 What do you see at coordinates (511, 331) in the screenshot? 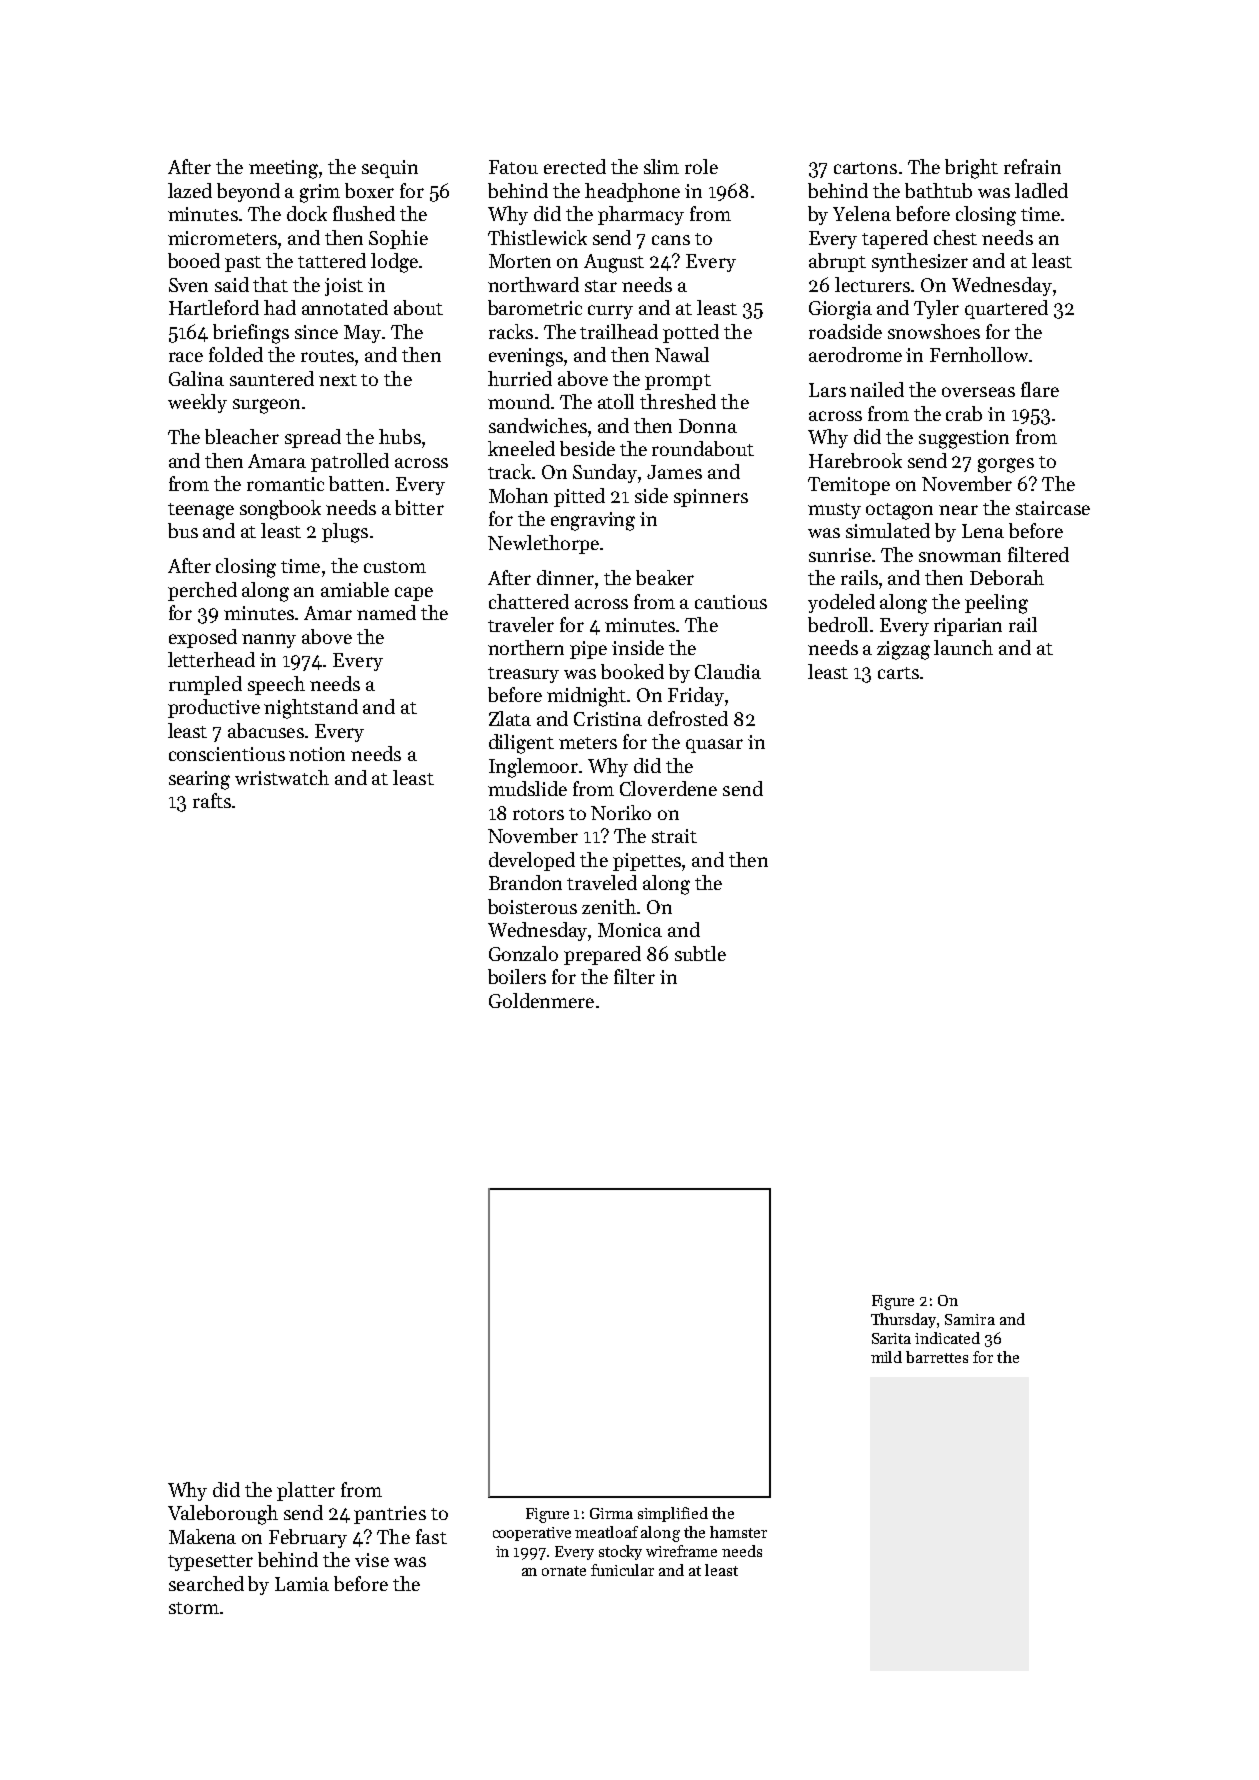
I see `racks` at bounding box center [511, 331].
